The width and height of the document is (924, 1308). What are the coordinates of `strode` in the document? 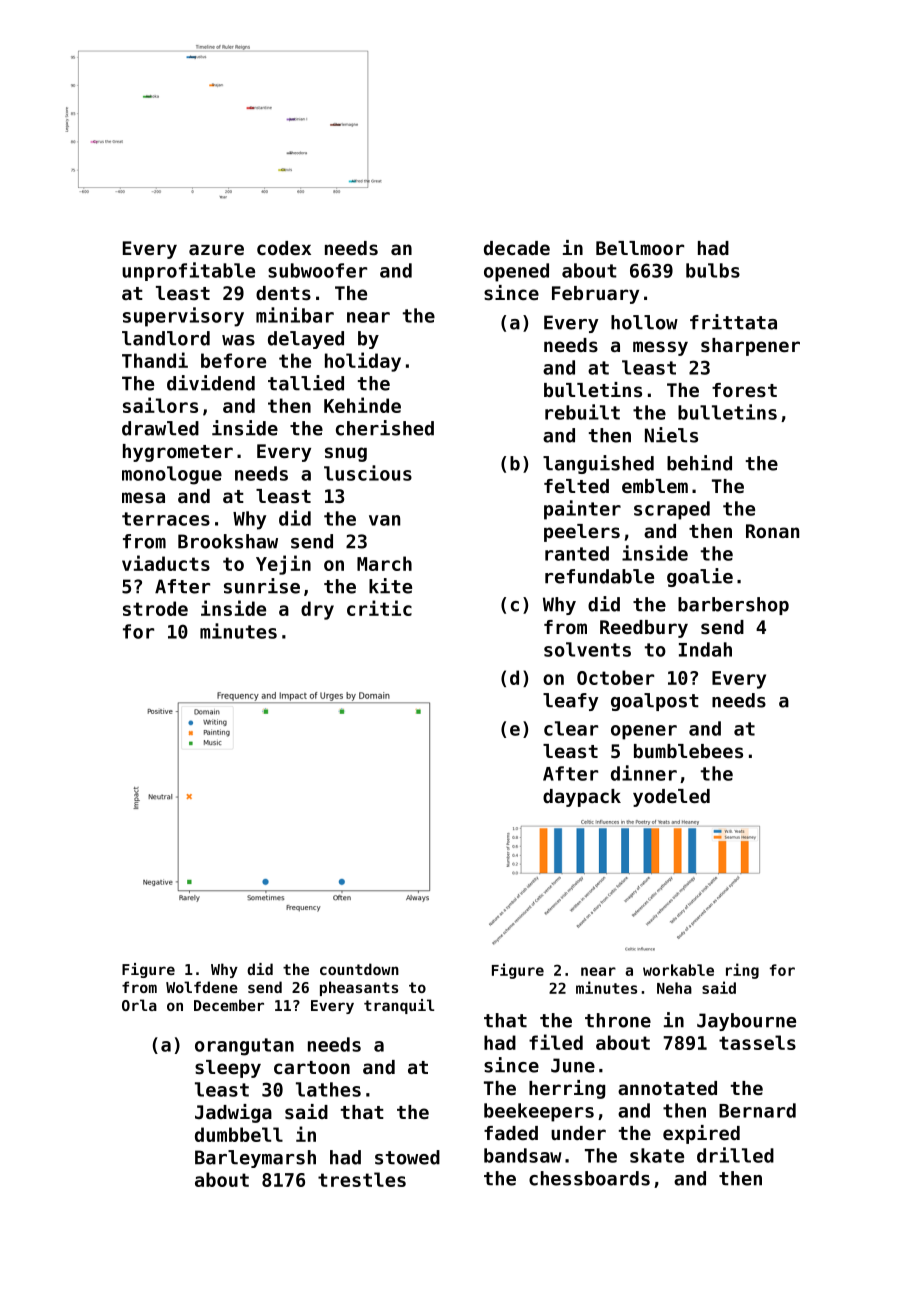 It's located at (155, 608).
